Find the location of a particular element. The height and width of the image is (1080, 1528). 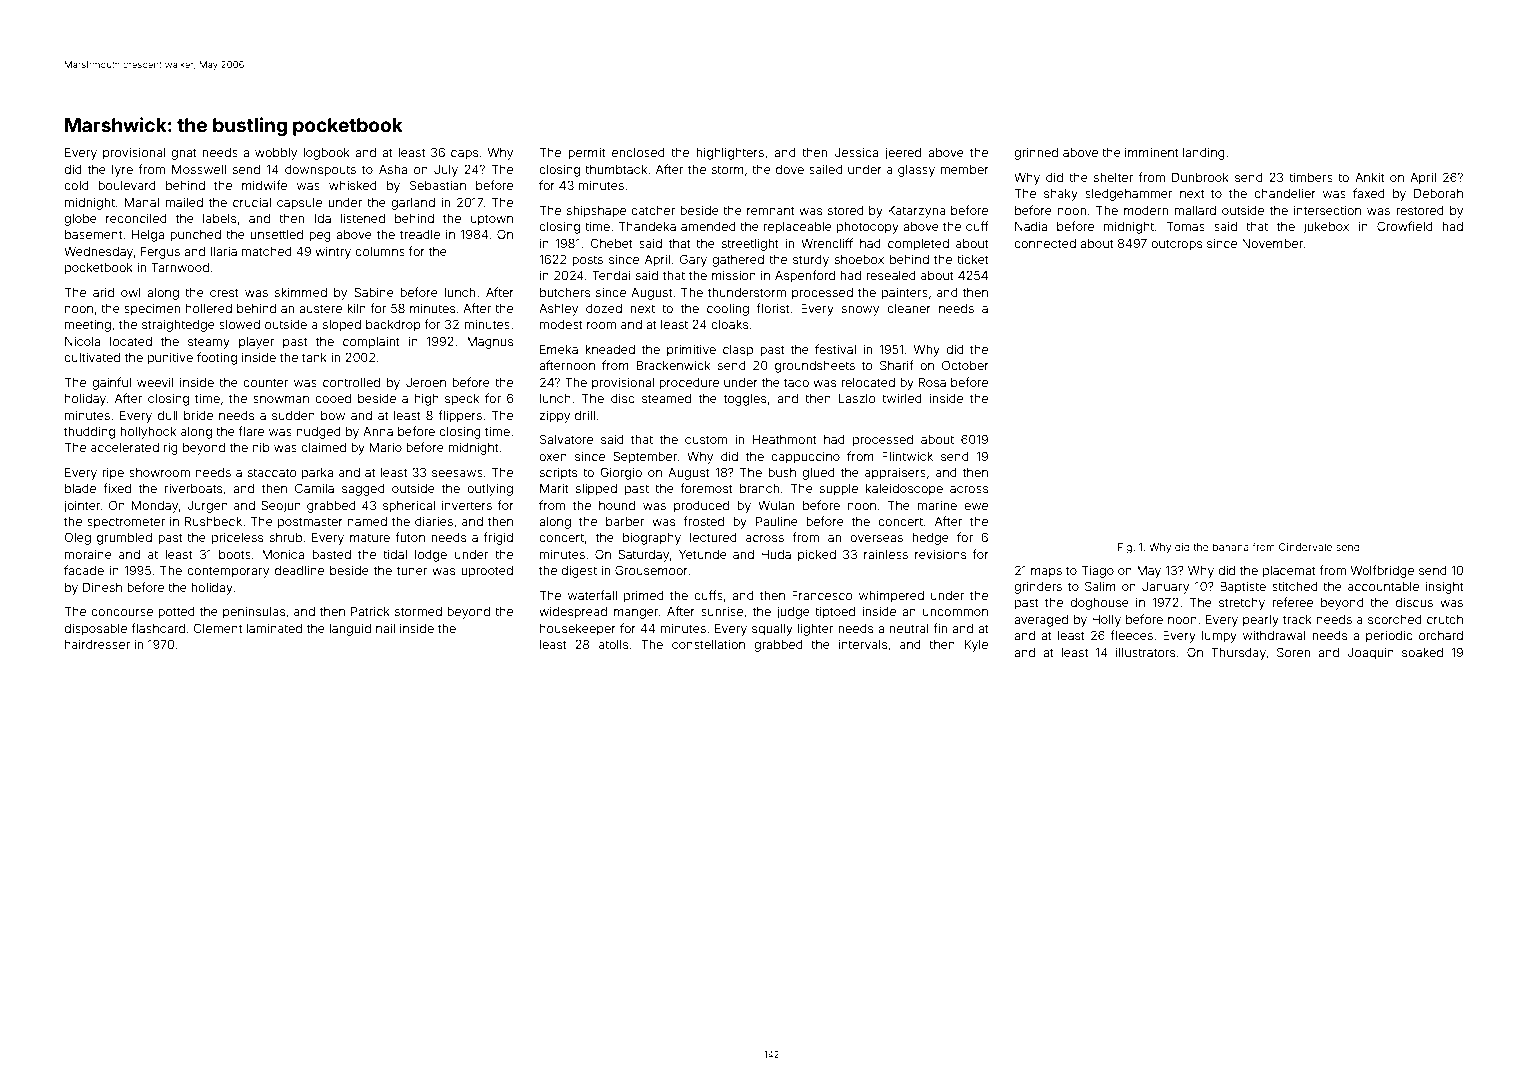

laminated is located at coordinates (274, 628).
